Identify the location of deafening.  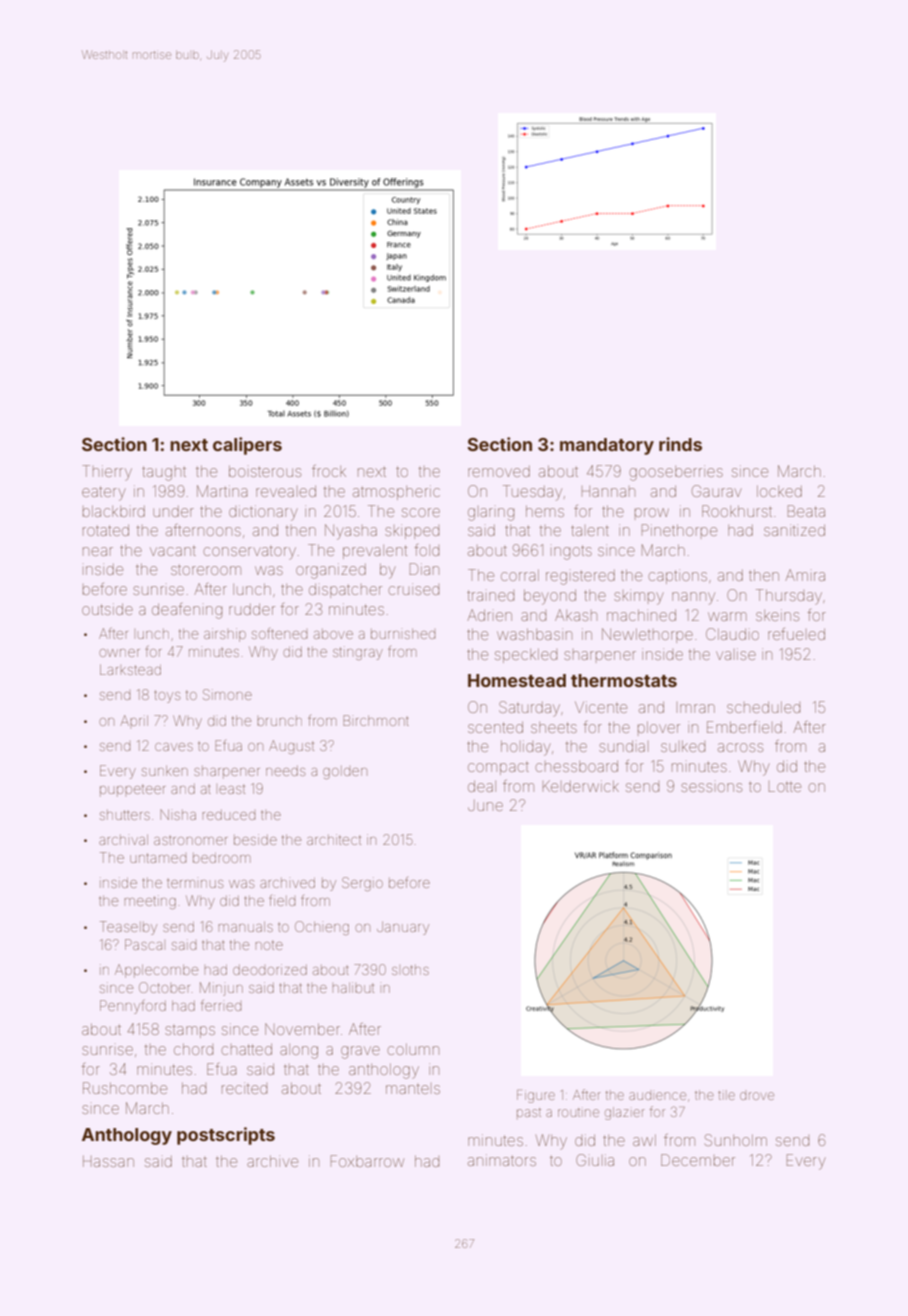
(187, 611).
